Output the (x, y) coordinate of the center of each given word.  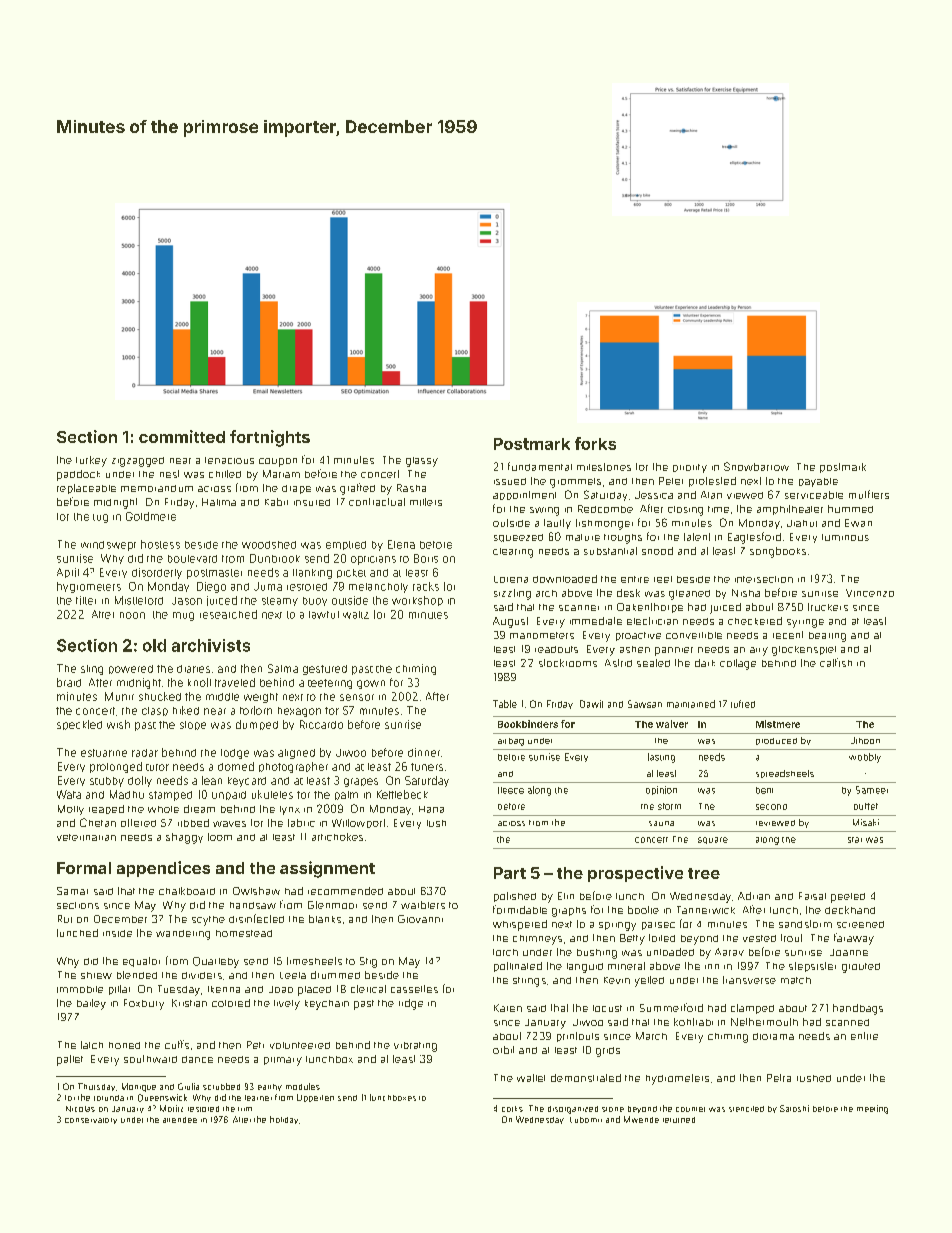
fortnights (270, 438)
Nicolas (80, 1109)
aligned (296, 754)
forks (595, 443)
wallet (531, 1078)
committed (182, 436)
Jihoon (865, 740)
